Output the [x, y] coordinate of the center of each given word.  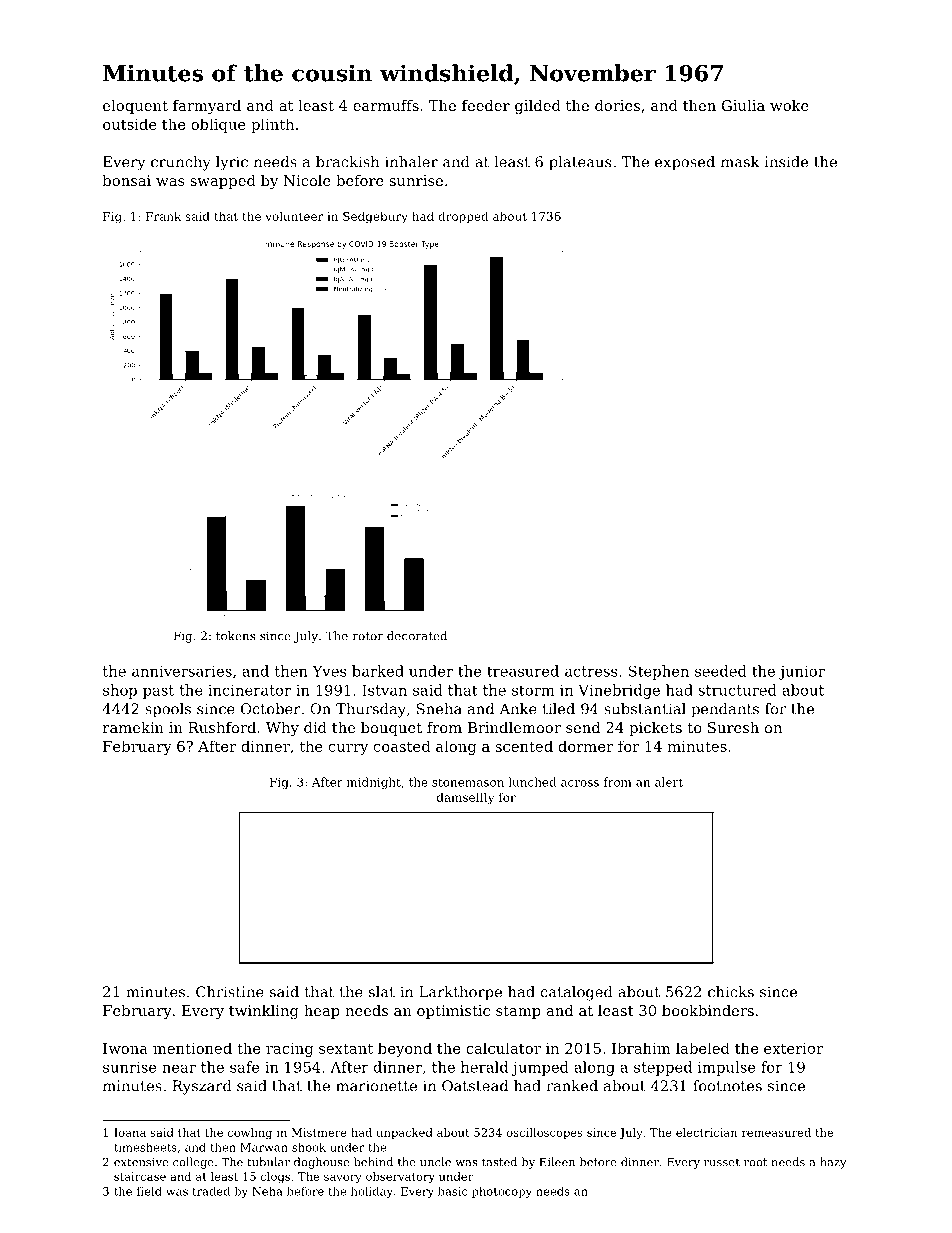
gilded [538, 107]
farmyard [207, 107]
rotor [368, 636]
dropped [463, 217]
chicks [731, 992]
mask [740, 162]
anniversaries [182, 671]
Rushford [222, 727]
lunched [532, 782]
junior [802, 673]
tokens [235, 636]
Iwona [125, 1048]
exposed [685, 163]
